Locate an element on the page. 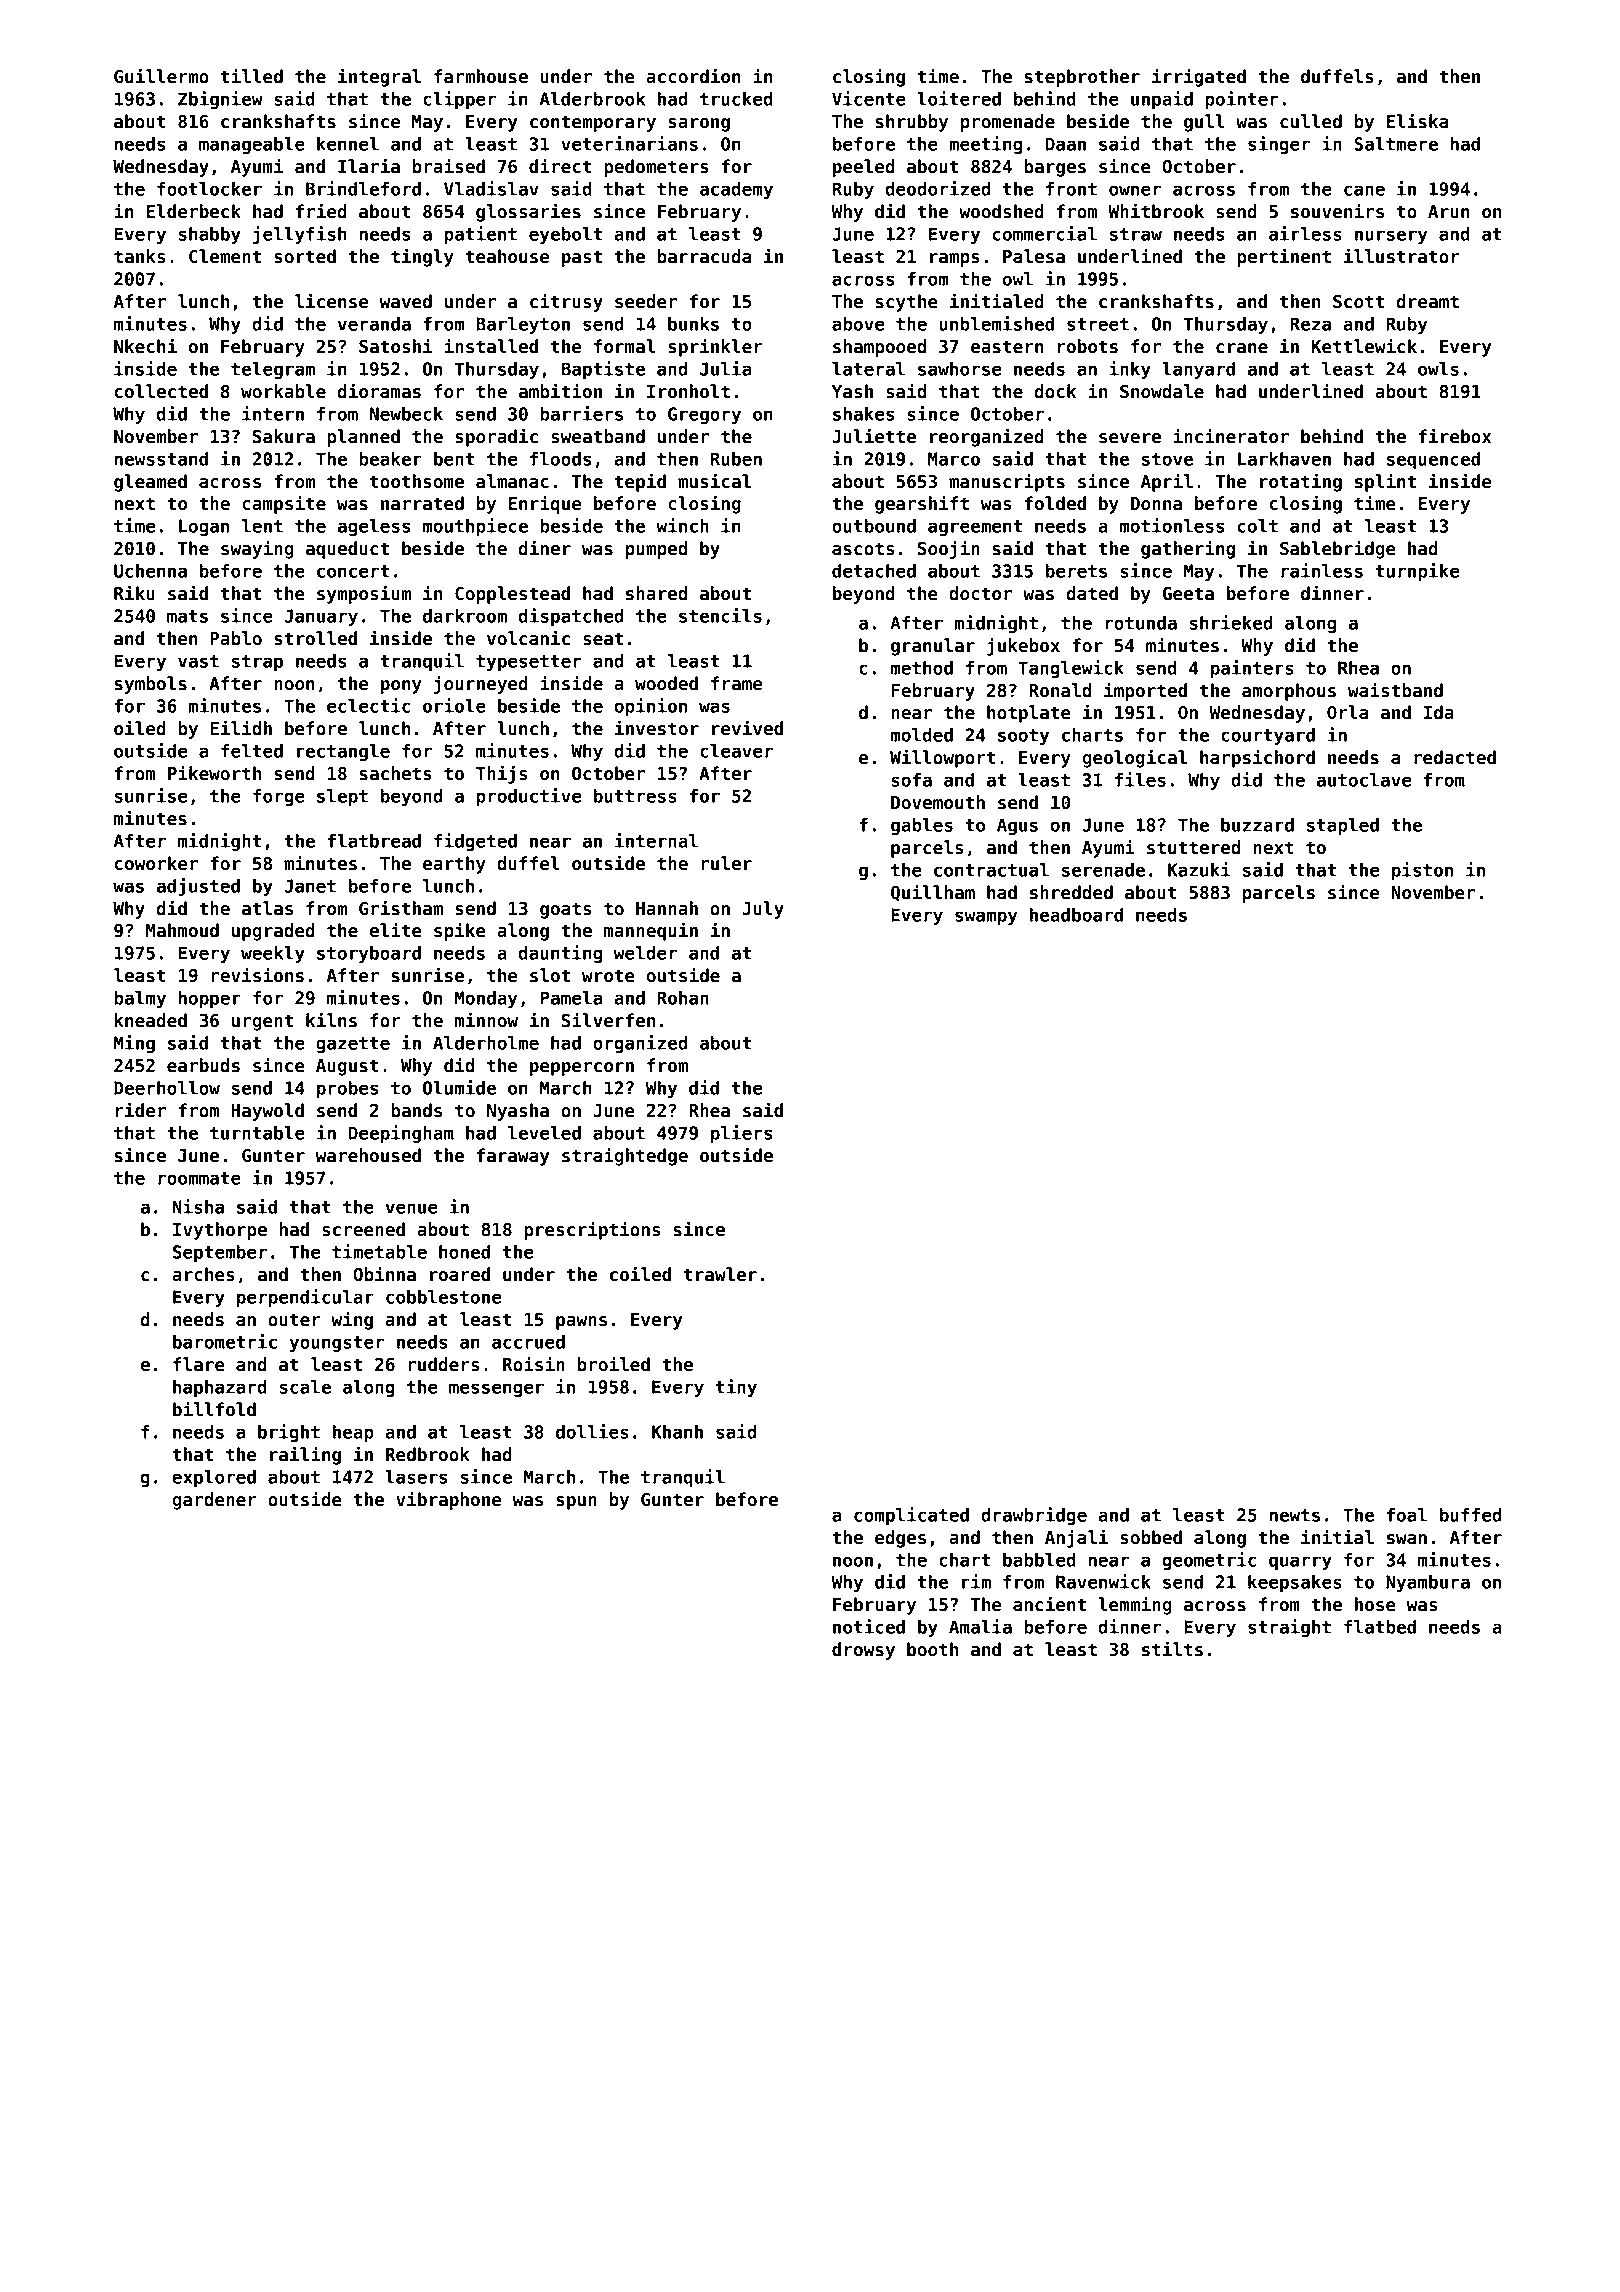 The width and height of the image is (1620, 2292). Amalia is located at coordinates (980, 1626).
